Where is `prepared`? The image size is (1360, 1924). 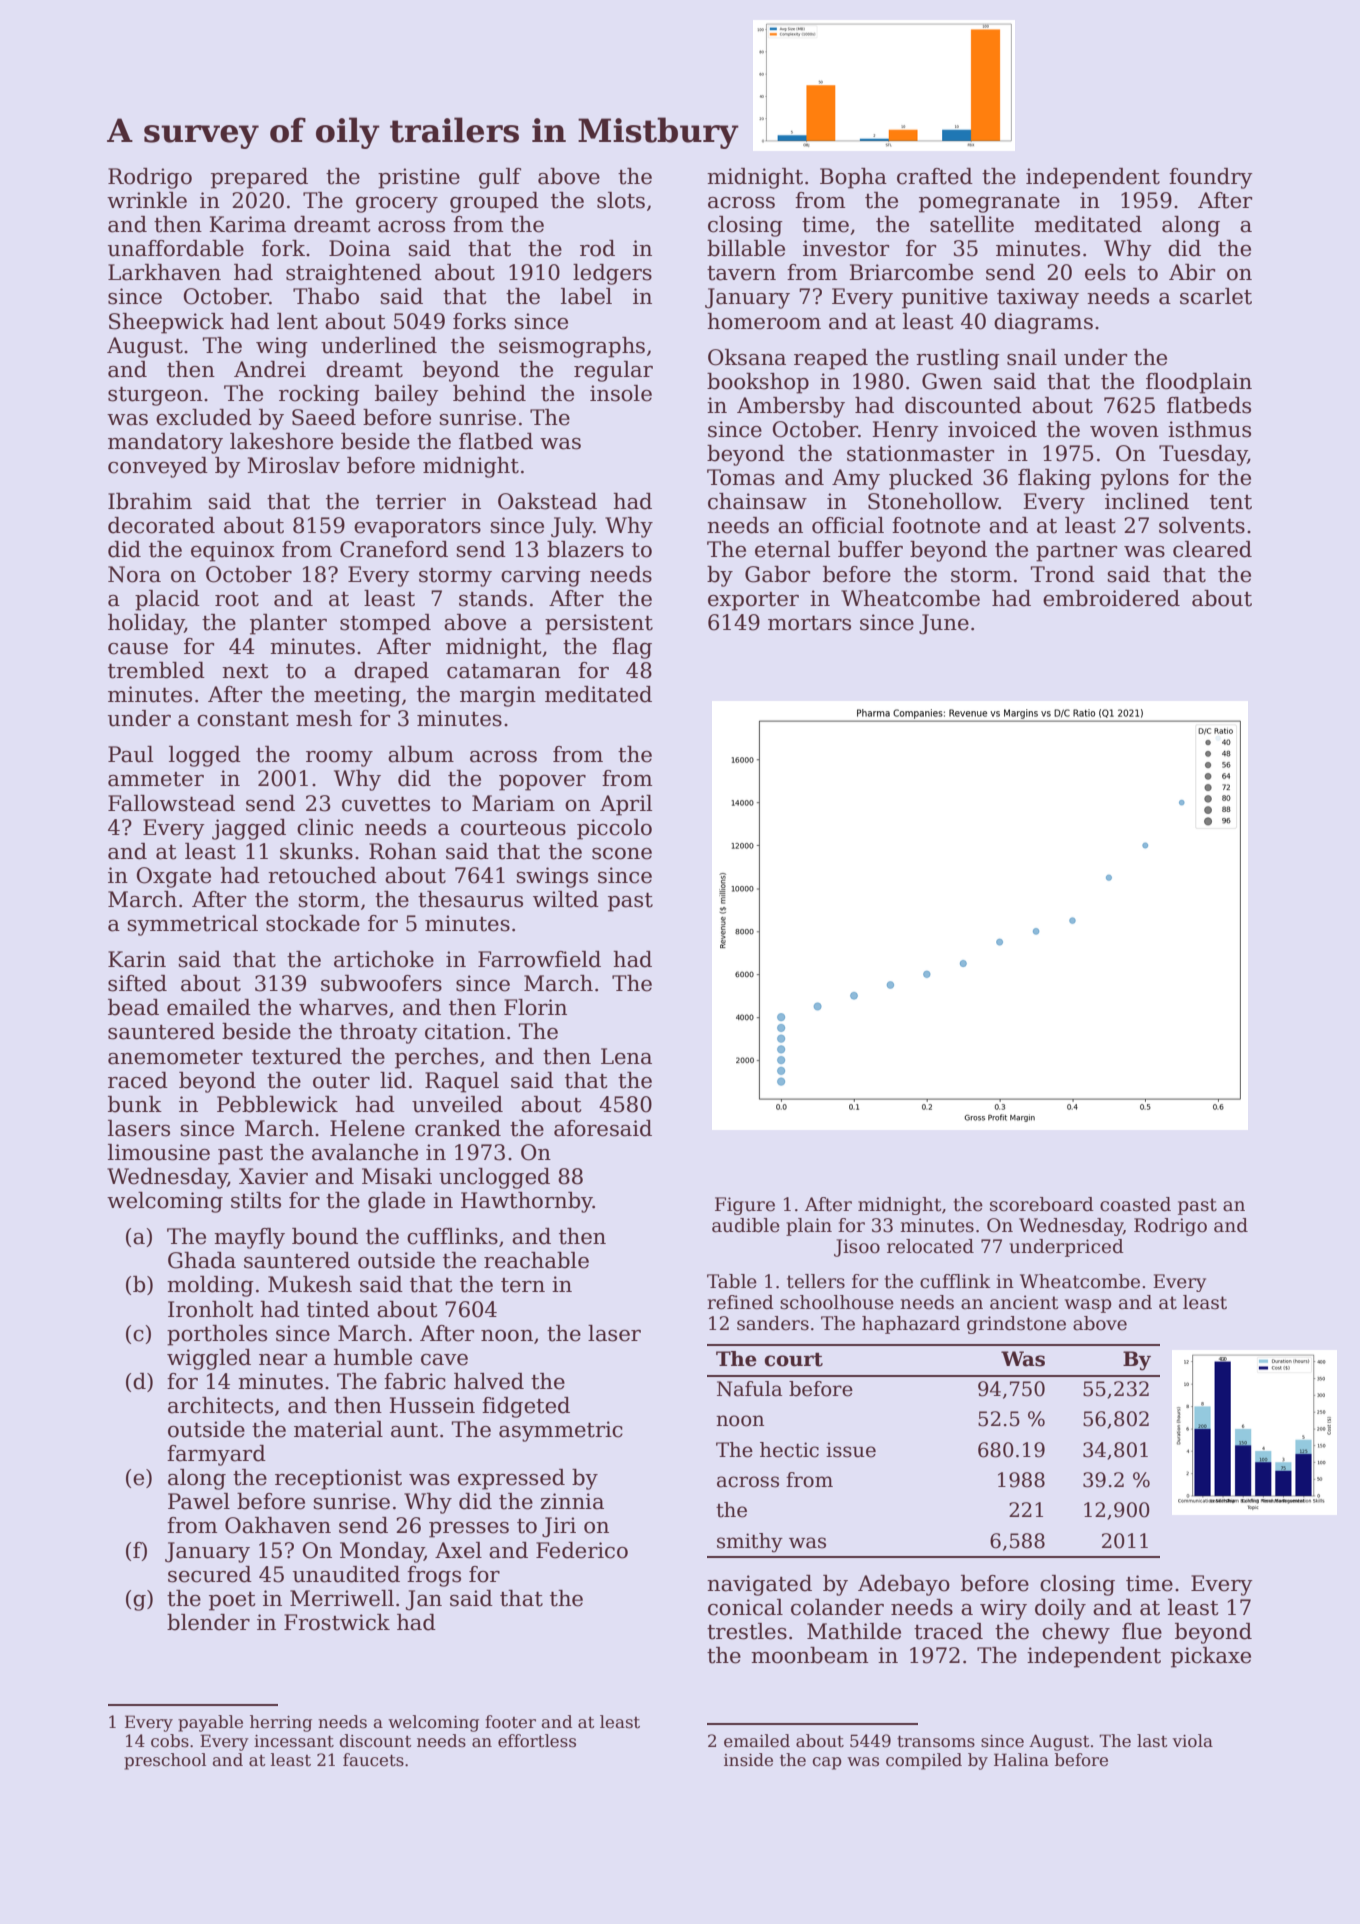
prepared is located at coordinates (259, 178).
